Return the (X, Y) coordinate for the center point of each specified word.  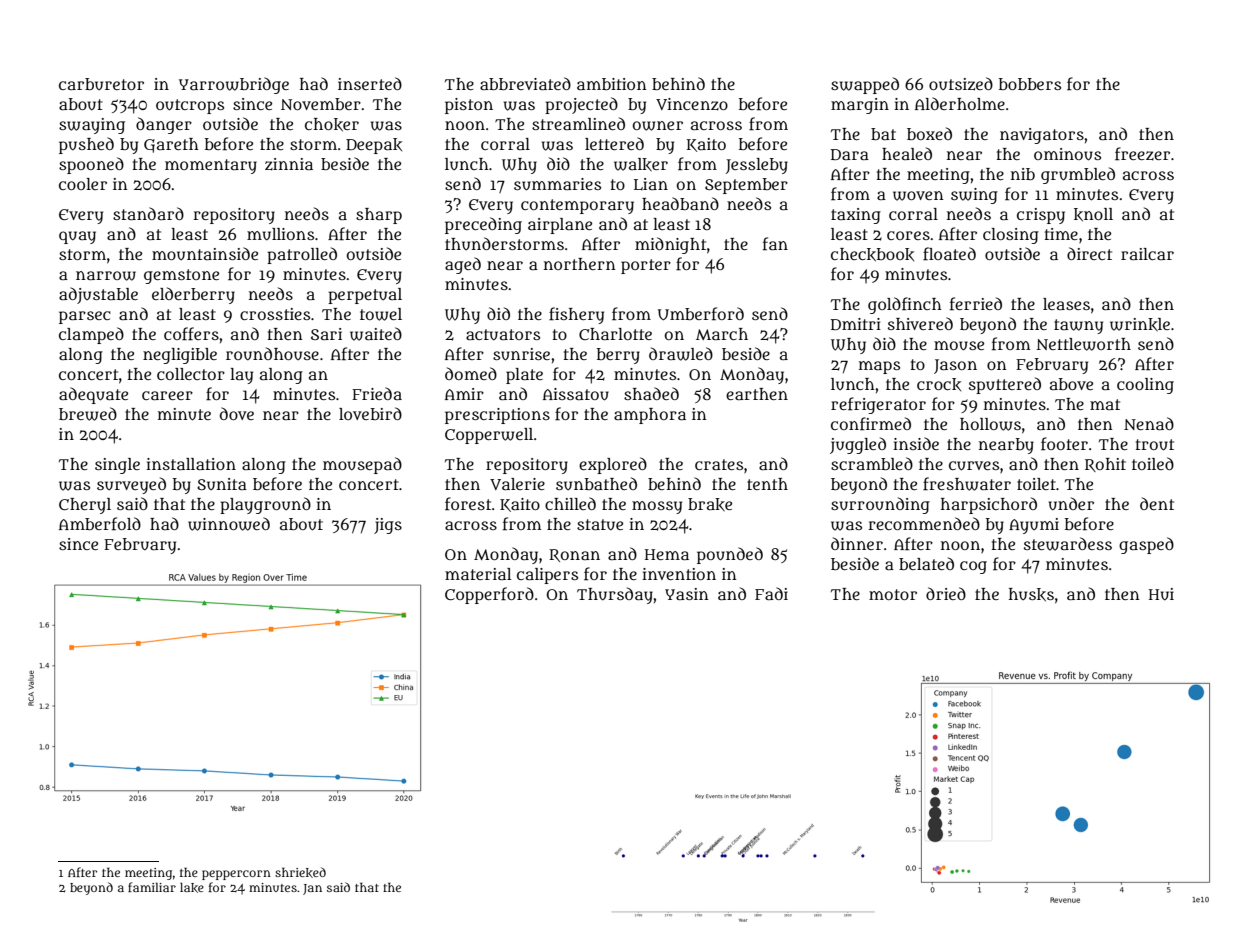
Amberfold (100, 524)
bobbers (1030, 84)
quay (77, 237)
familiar (152, 887)
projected (581, 105)
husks (1031, 595)
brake (710, 505)
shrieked (300, 872)
